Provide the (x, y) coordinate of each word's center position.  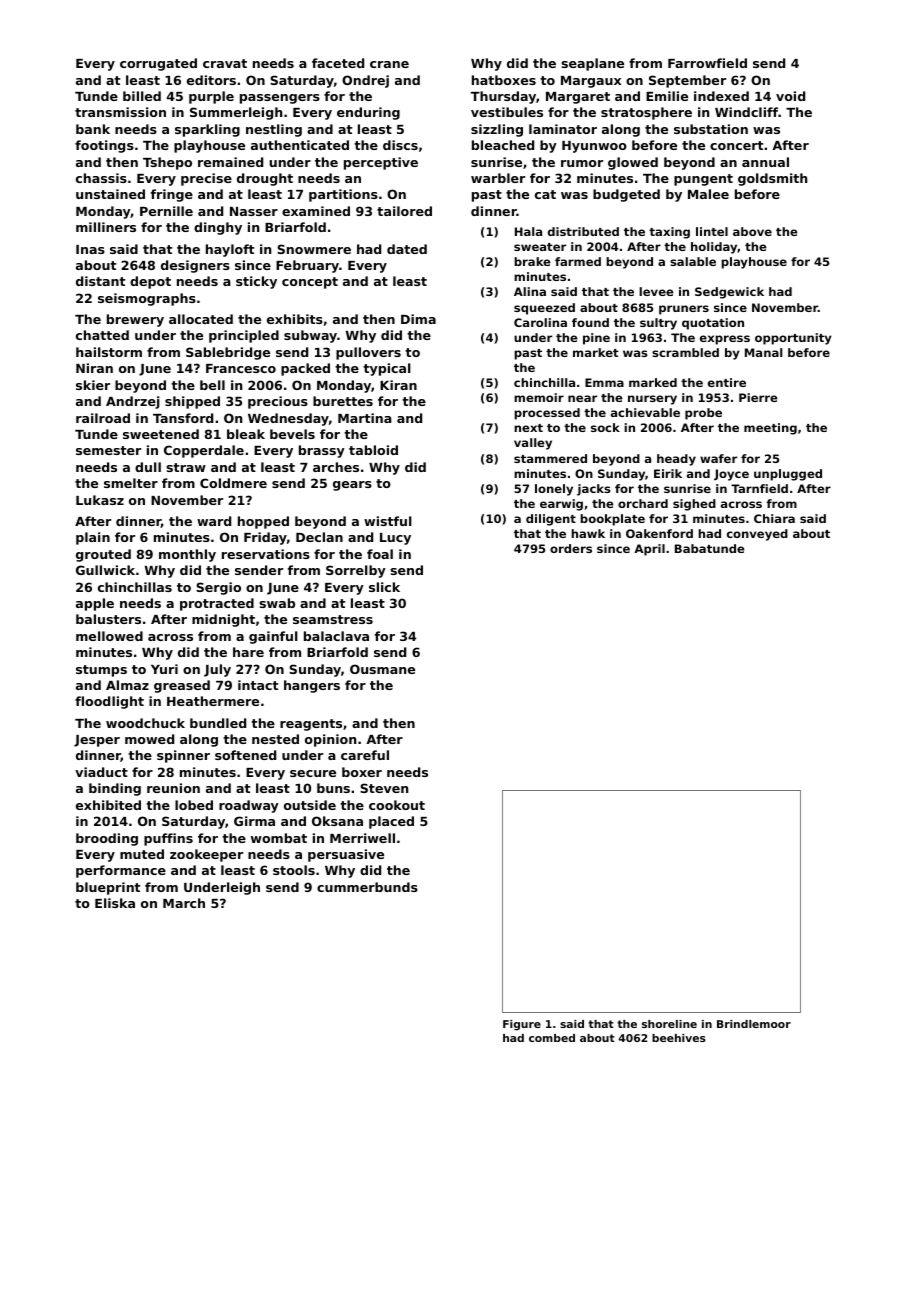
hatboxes (504, 80)
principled (244, 336)
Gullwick (105, 570)
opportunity (793, 339)
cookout (397, 805)
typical (387, 369)
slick (384, 587)
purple (211, 97)
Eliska (115, 903)
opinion (330, 740)
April (649, 550)
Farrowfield (707, 63)
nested (275, 739)
